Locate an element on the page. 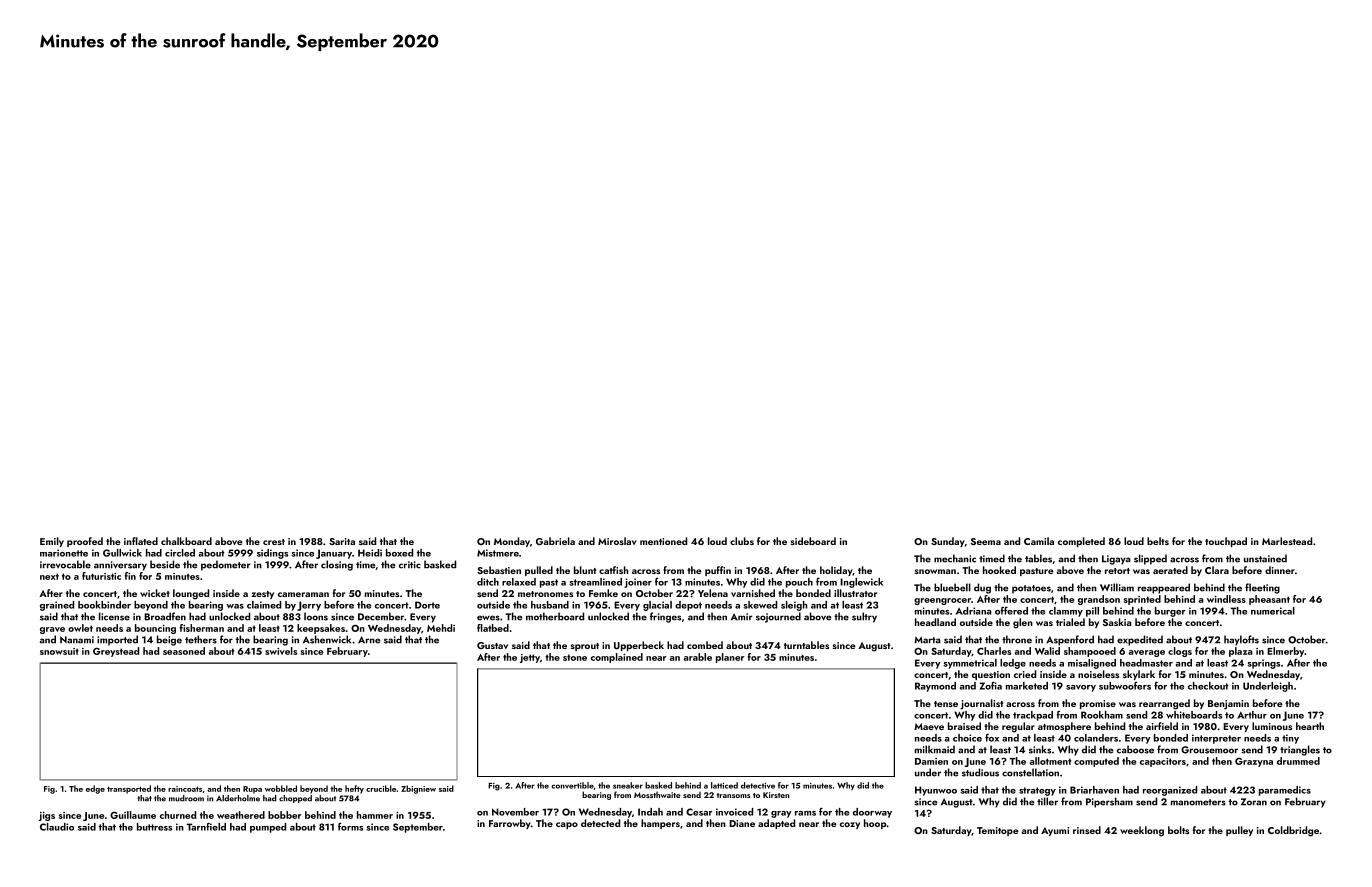 This document has height=887, width=1372. colanders is located at coordinates (1096, 738).
